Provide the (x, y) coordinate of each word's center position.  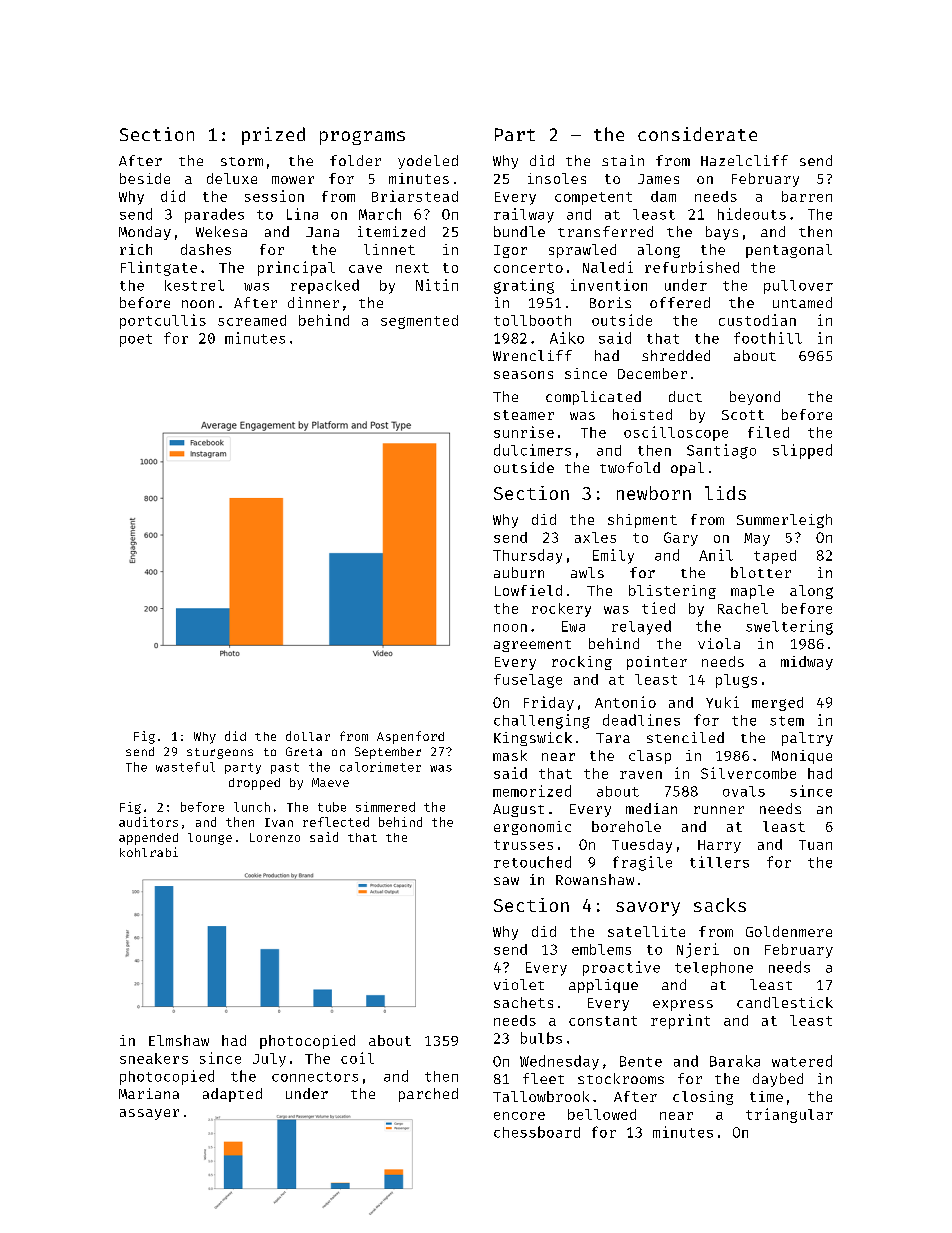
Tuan (815, 845)
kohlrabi (149, 852)
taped (775, 557)
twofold (630, 467)
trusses (523, 845)
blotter (761, 572)
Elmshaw (179, 1040)
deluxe (232, 178)
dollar (308, 736)
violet (519, 984)
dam (663, 196)
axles (595, 537)
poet (136, 340)
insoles (557, 178)
